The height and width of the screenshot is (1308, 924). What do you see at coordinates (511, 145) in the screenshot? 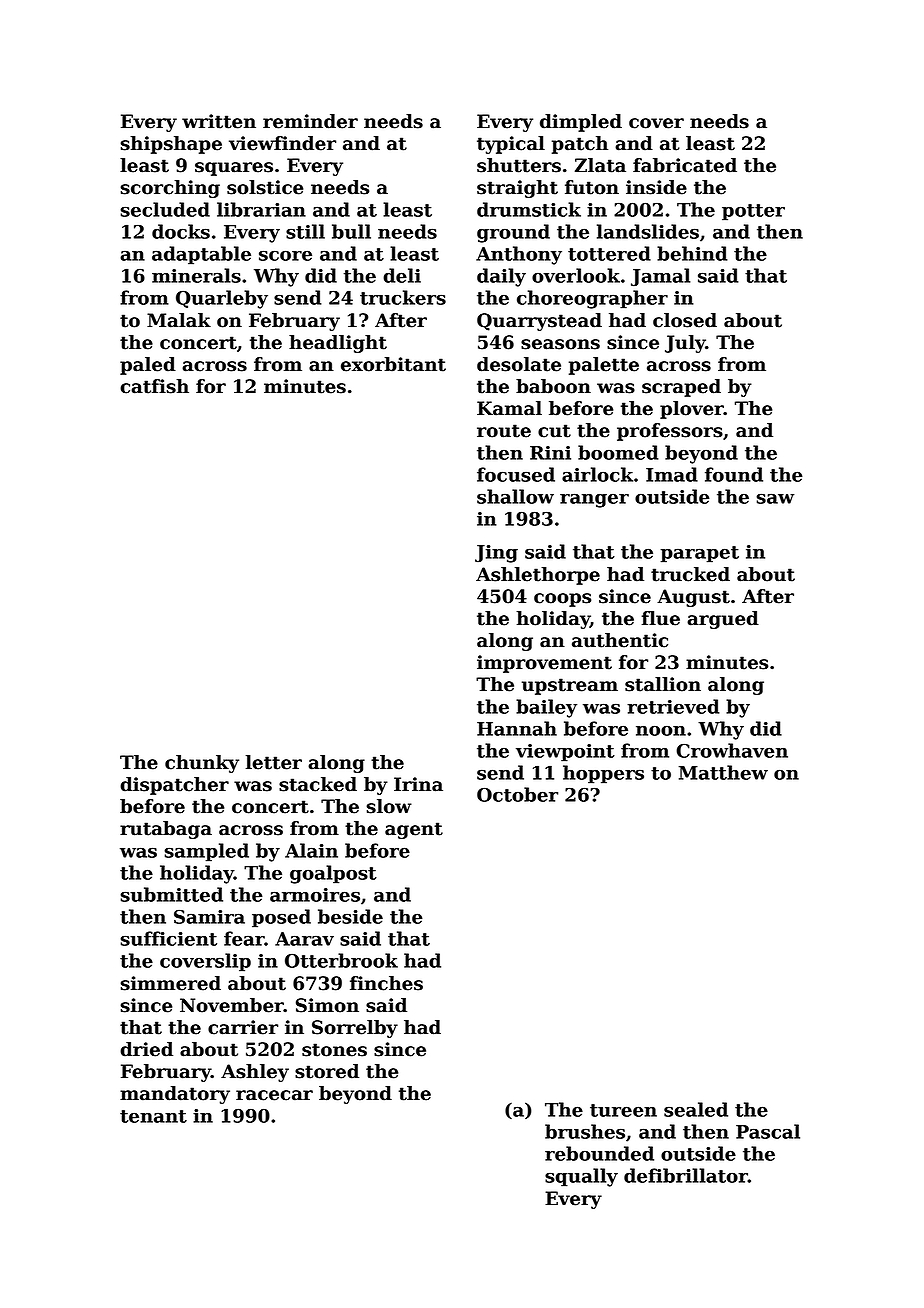
I see `typical` at bounding box center [511, 145].
